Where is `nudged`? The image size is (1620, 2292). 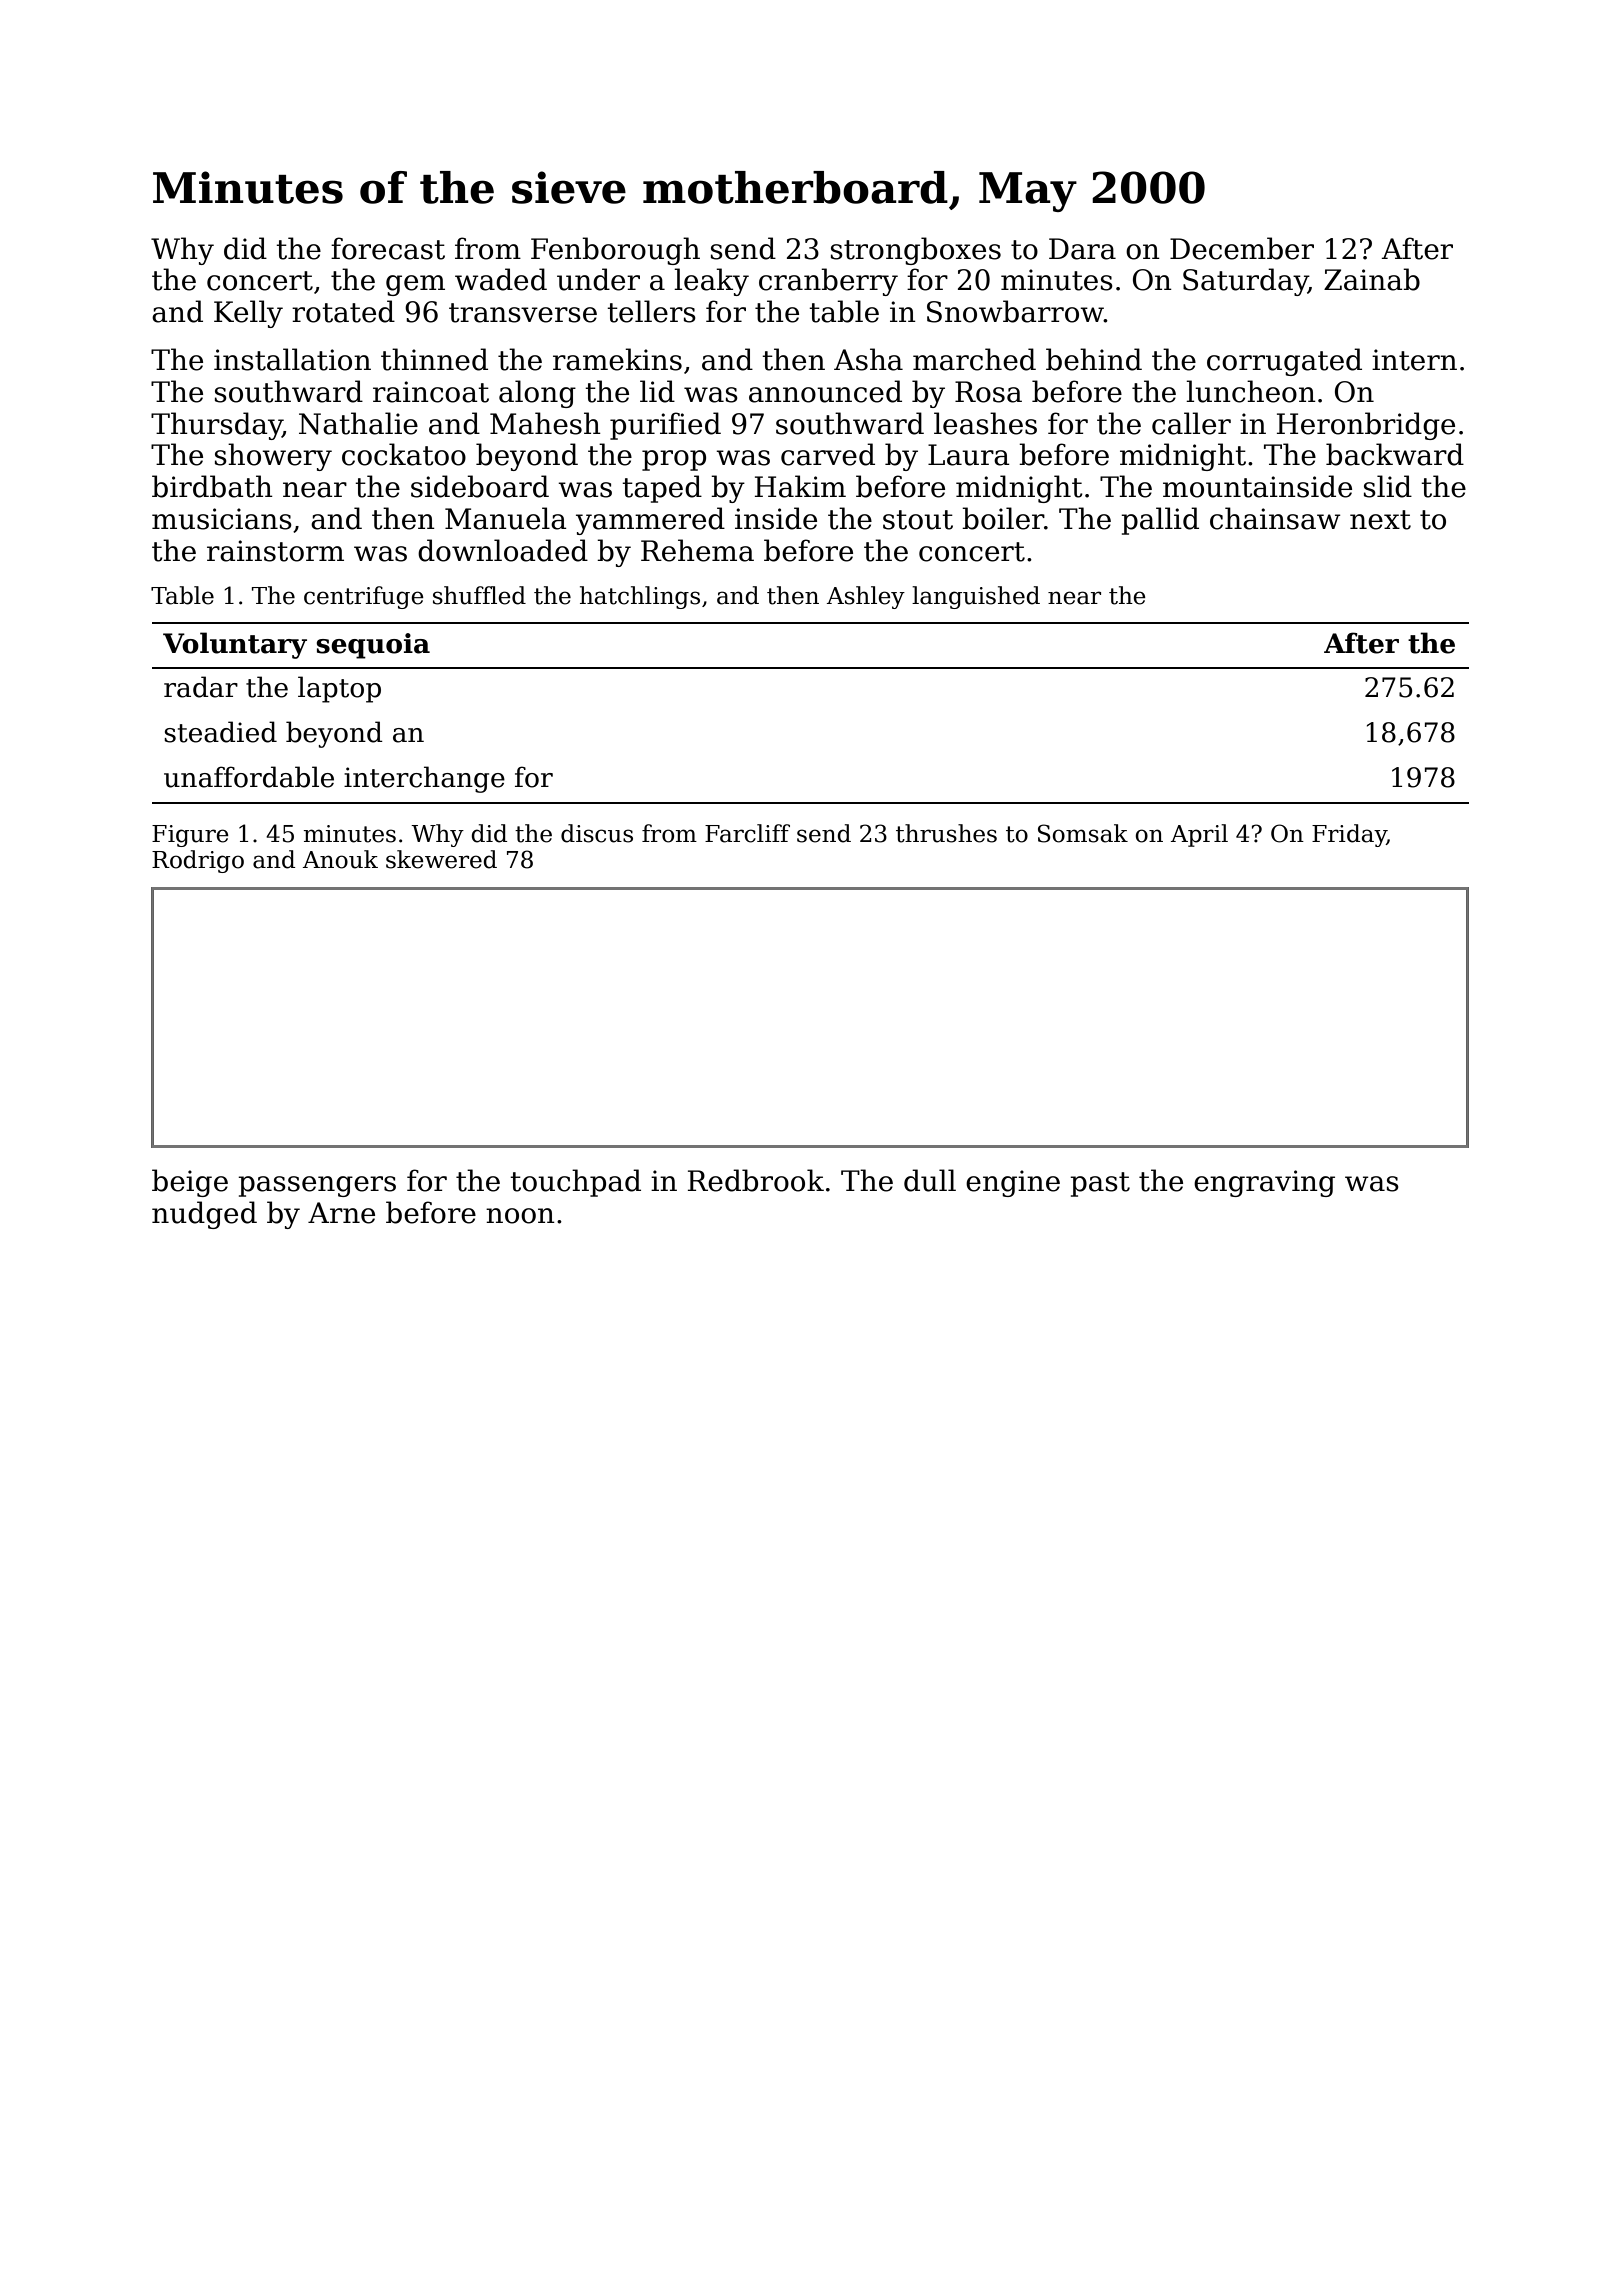
nudged is located at coordinates (204, 1215).
